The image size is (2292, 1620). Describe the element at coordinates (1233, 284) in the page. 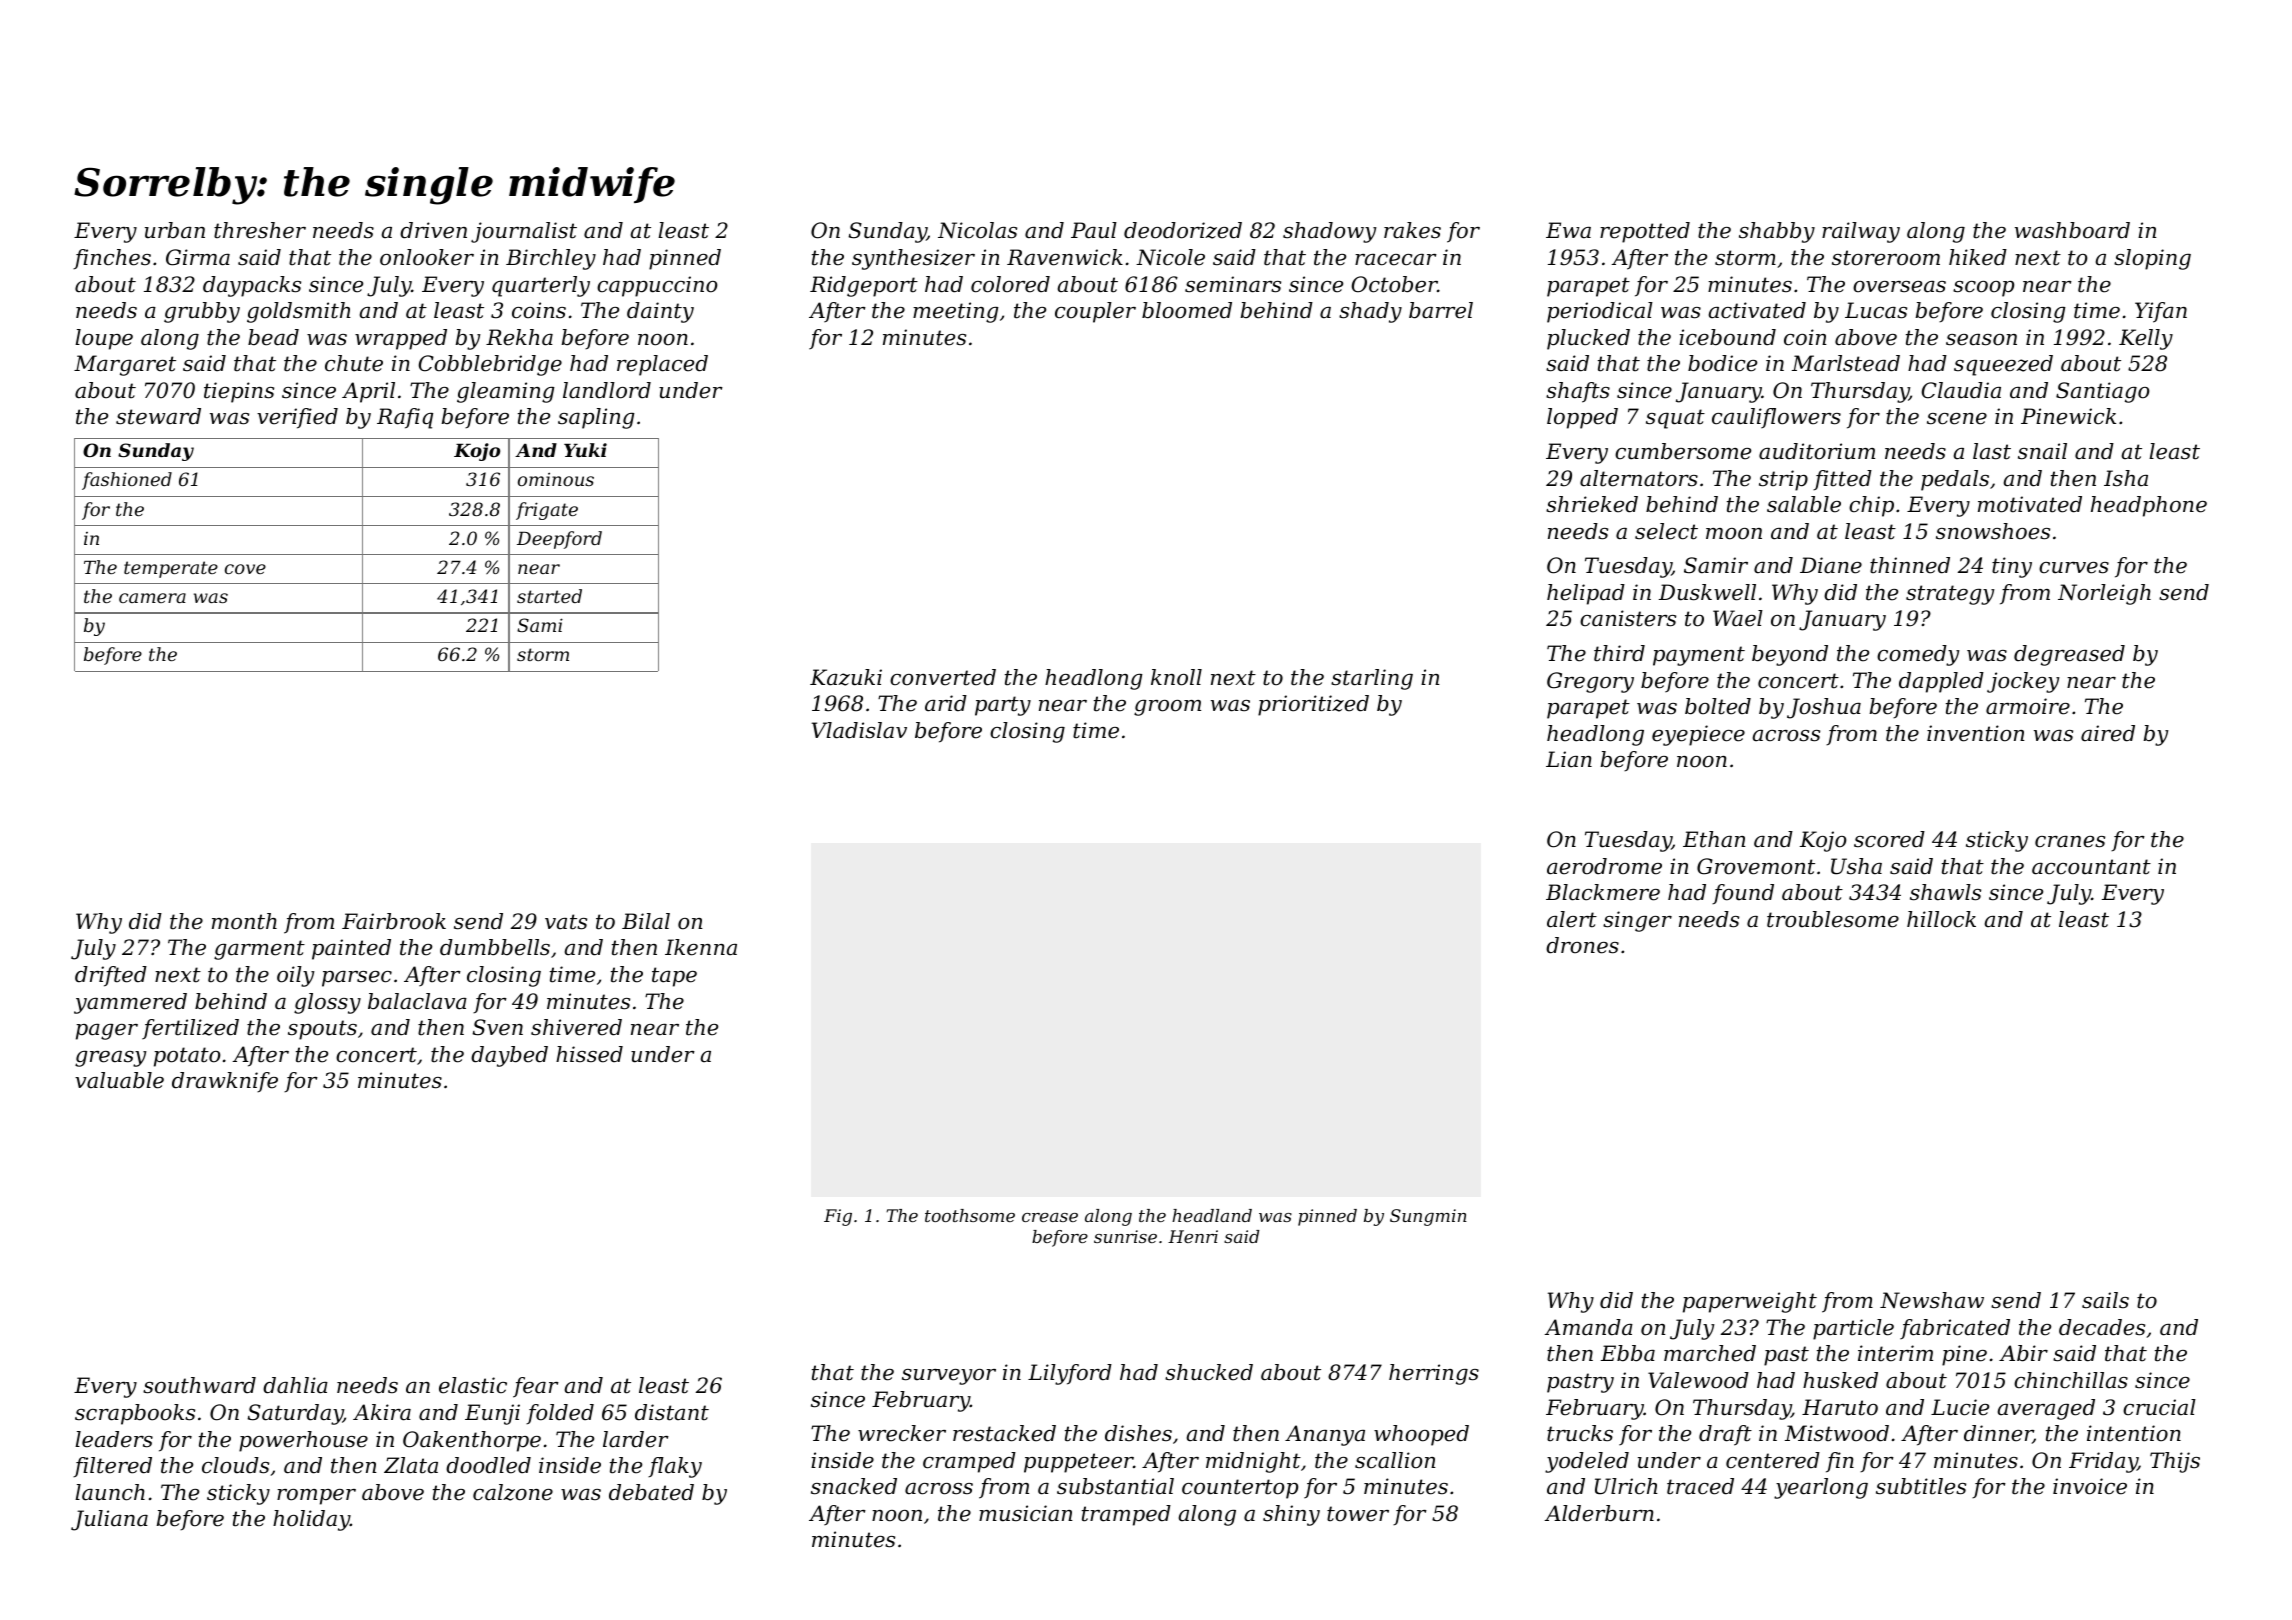

I see `seminars` at that location.
